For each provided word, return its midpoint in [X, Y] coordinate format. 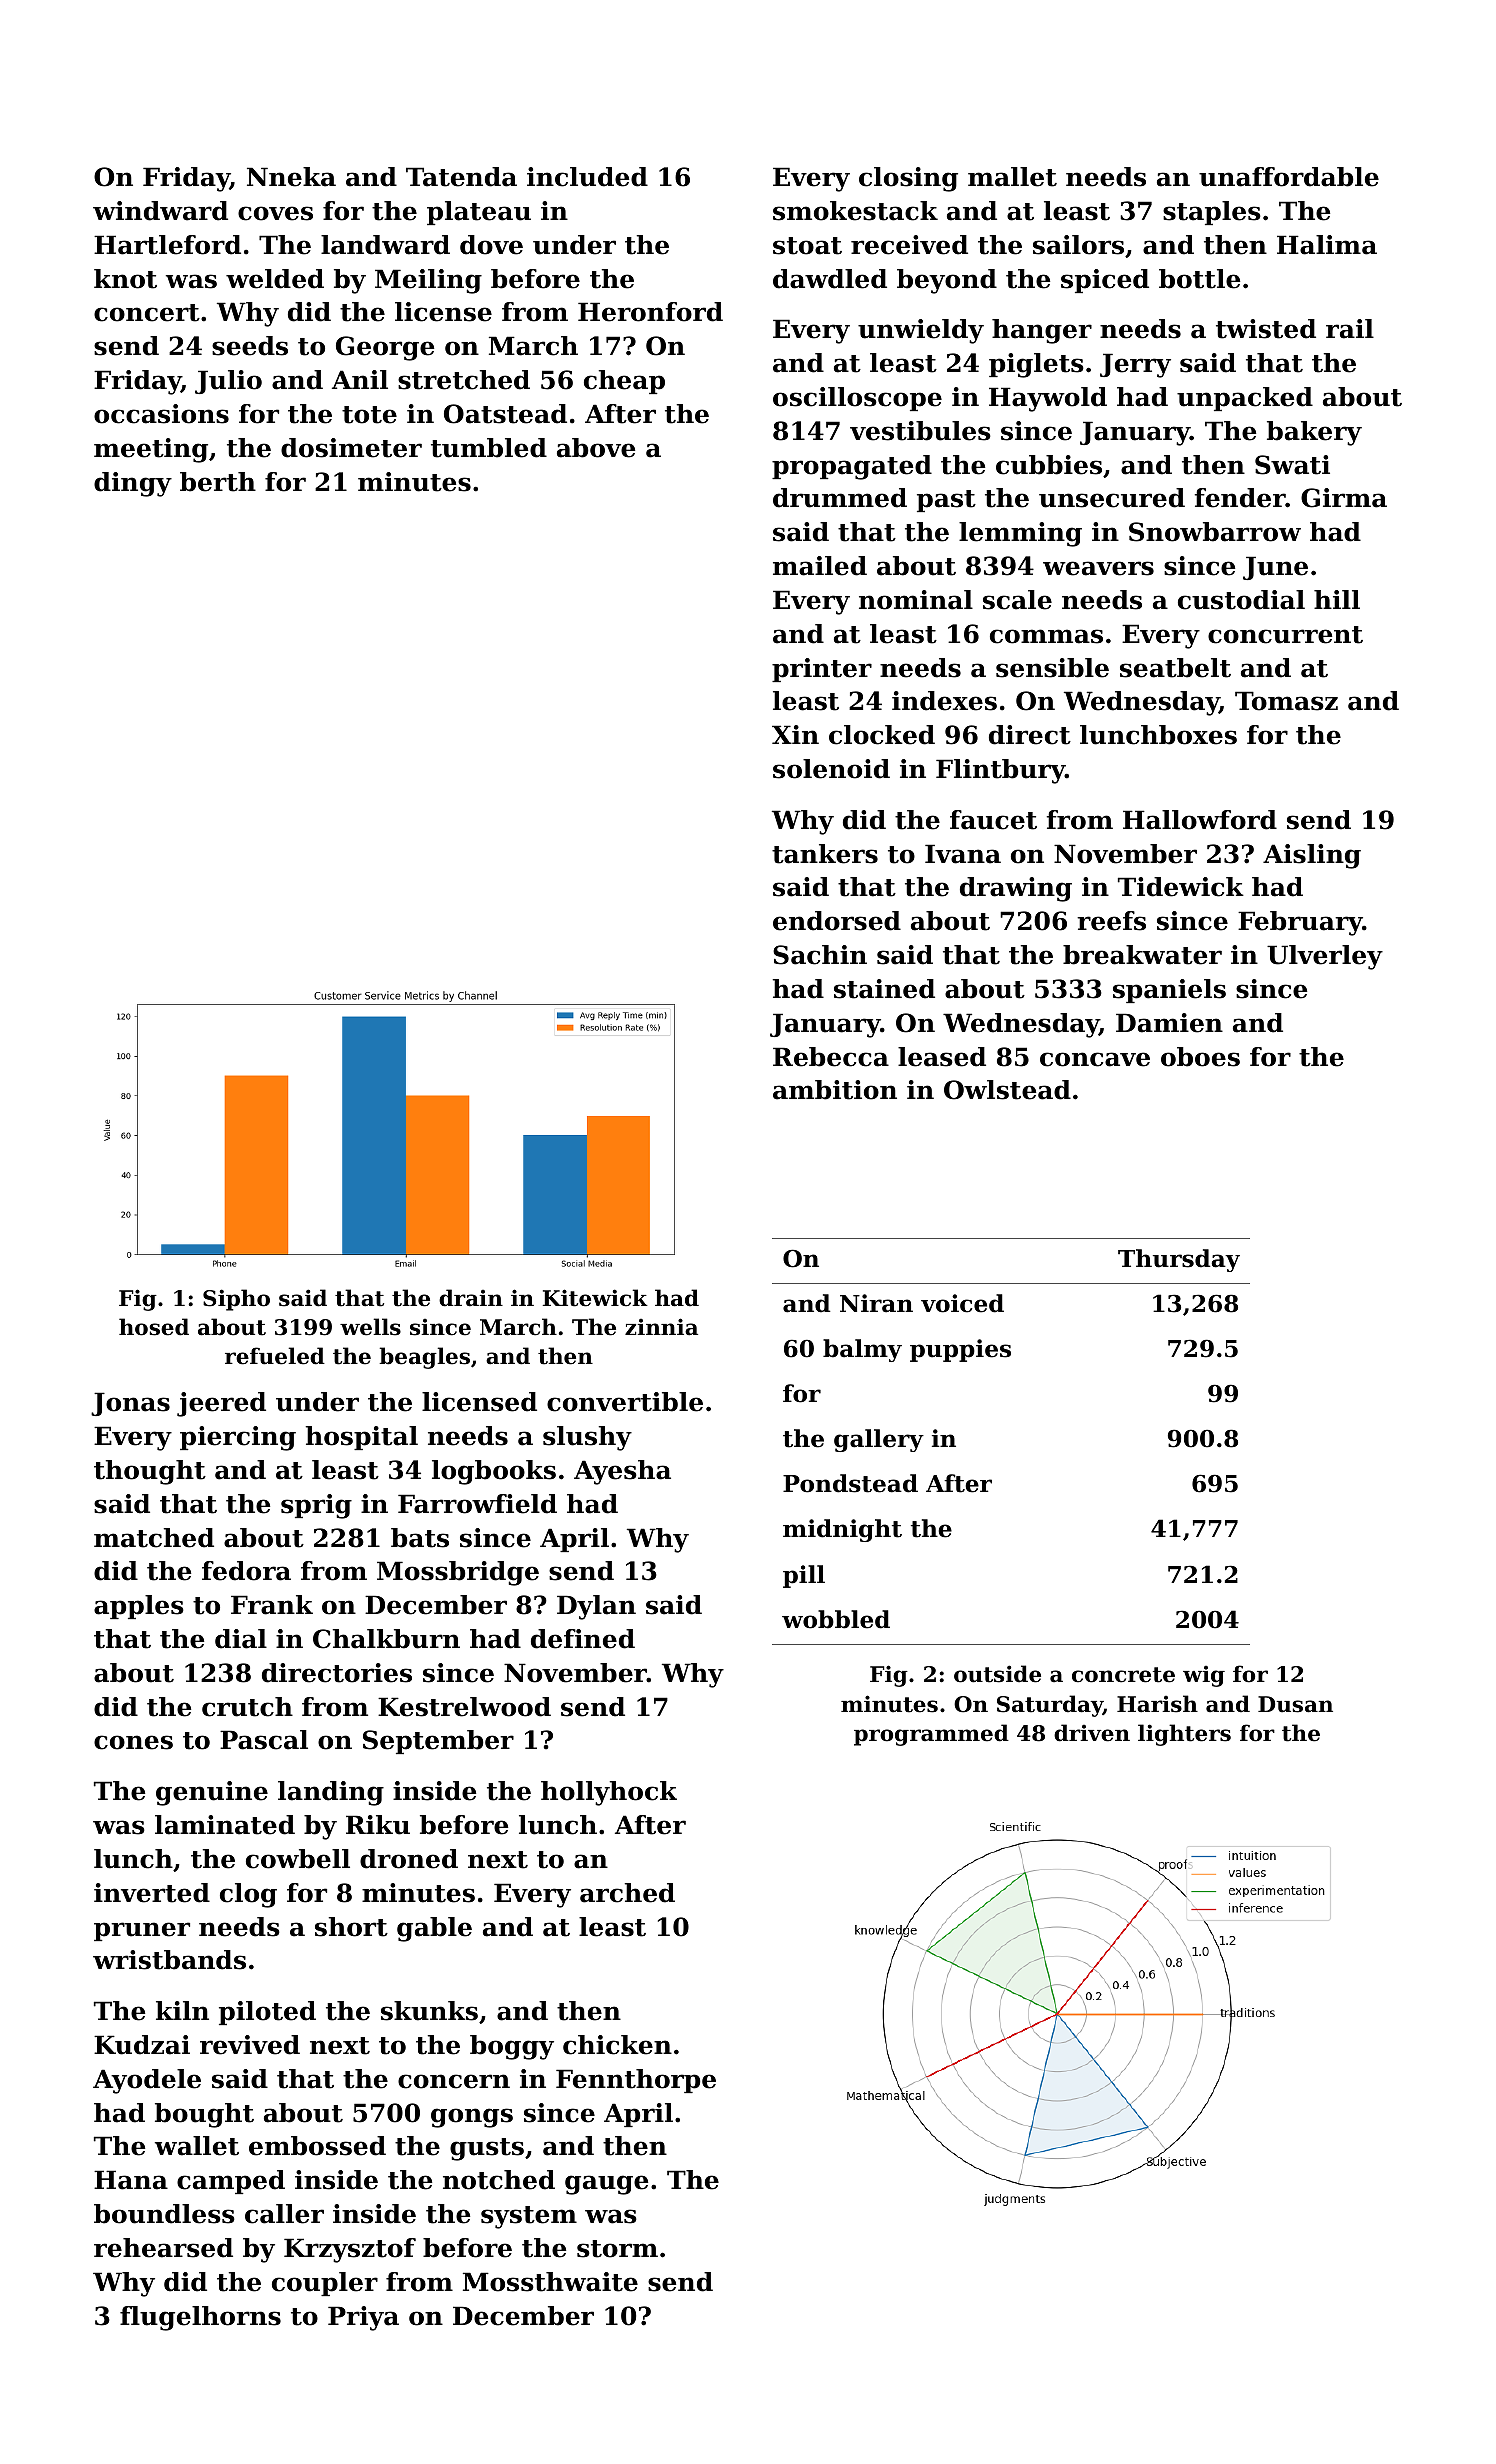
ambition [835, 1090]
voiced [962, 1303]
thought [150, 1472]
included [587, 177]
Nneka [291, 177]
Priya [363, 2318]
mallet [1012, 177]
